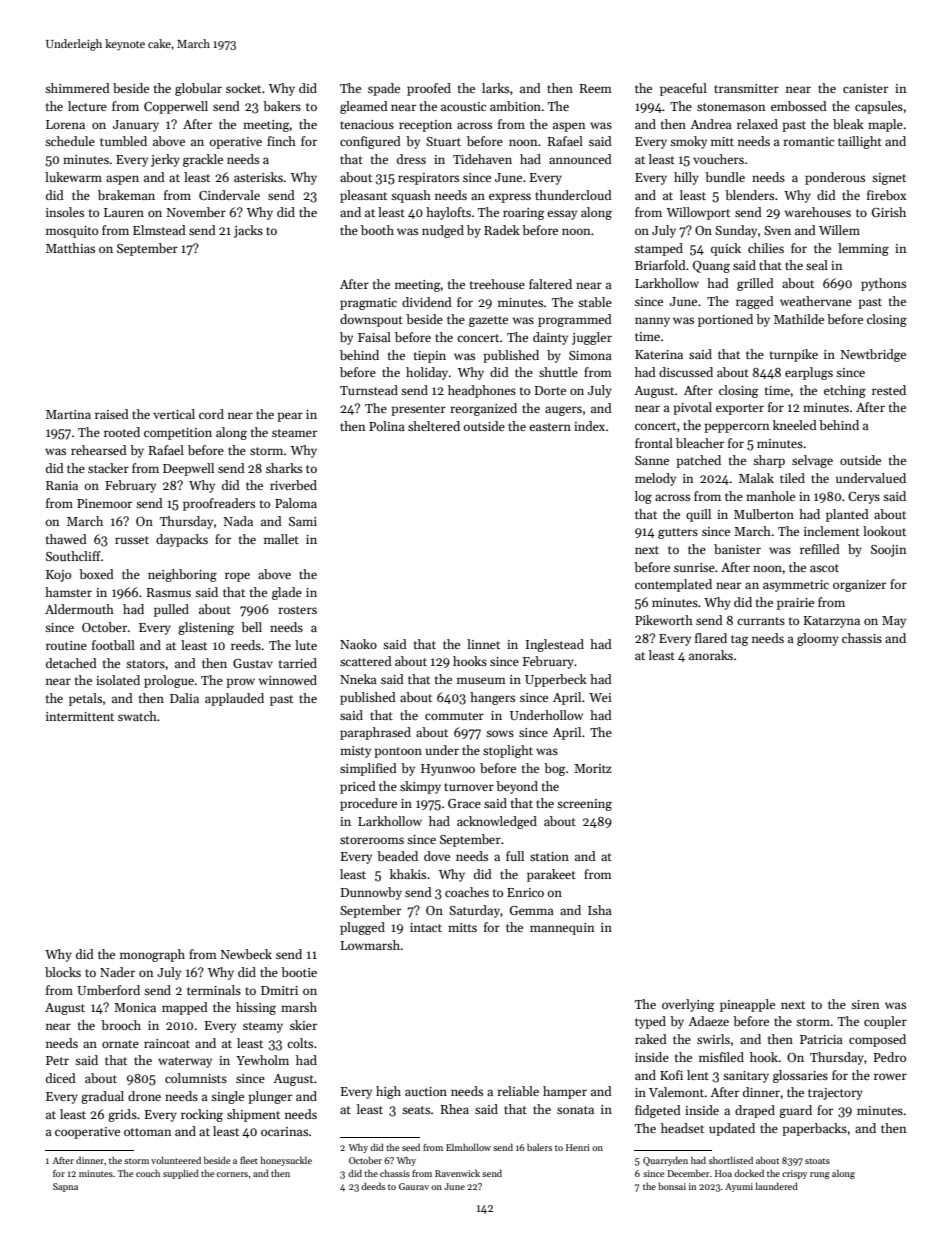 The height and width of the document is (1233, 952). I want to click on stonemason, so click(731, 107).
